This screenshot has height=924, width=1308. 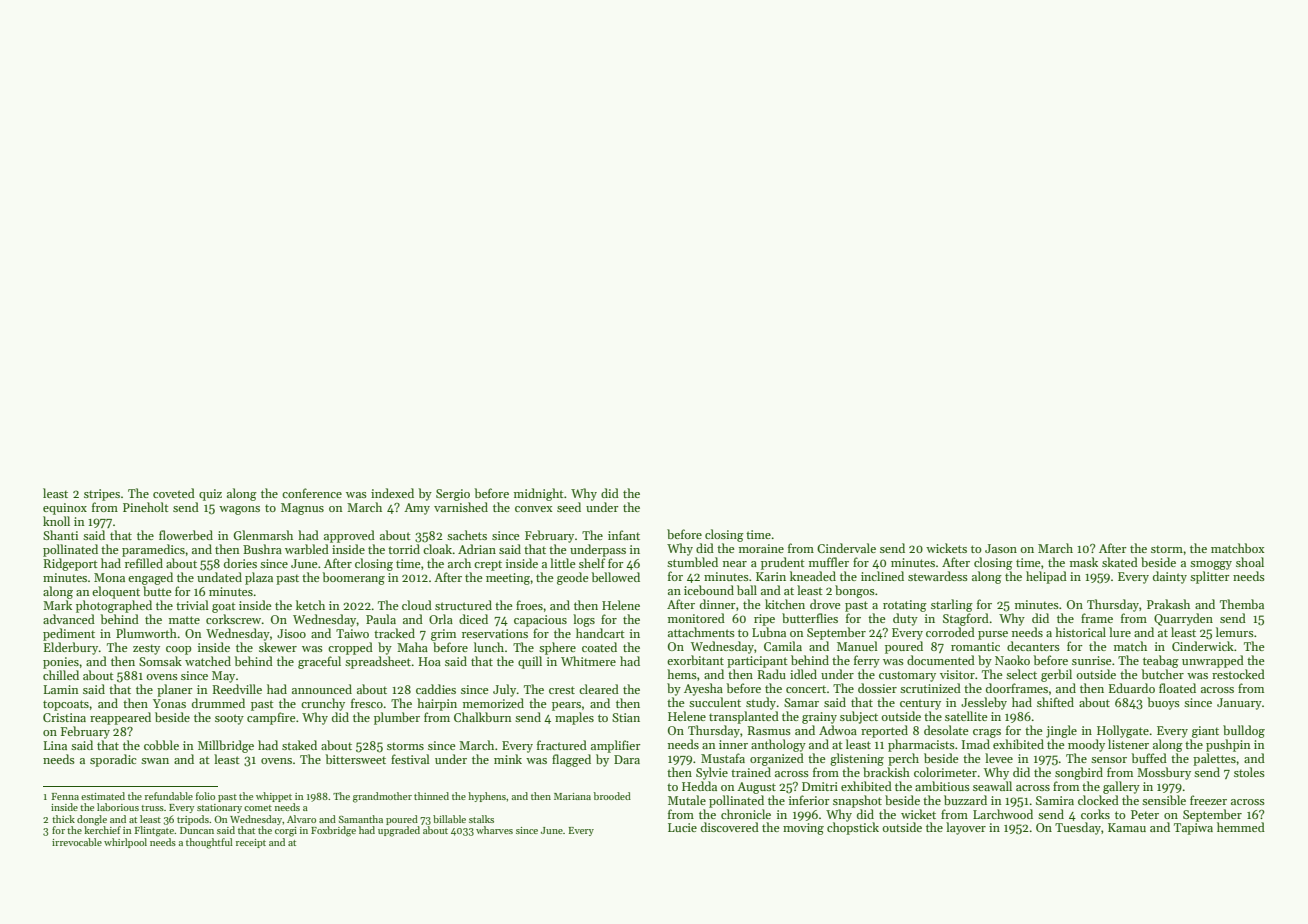 What do you see at coordinates (174, 493) in the screenshot?
I see `coveted` at bounding box center [174, 493].
